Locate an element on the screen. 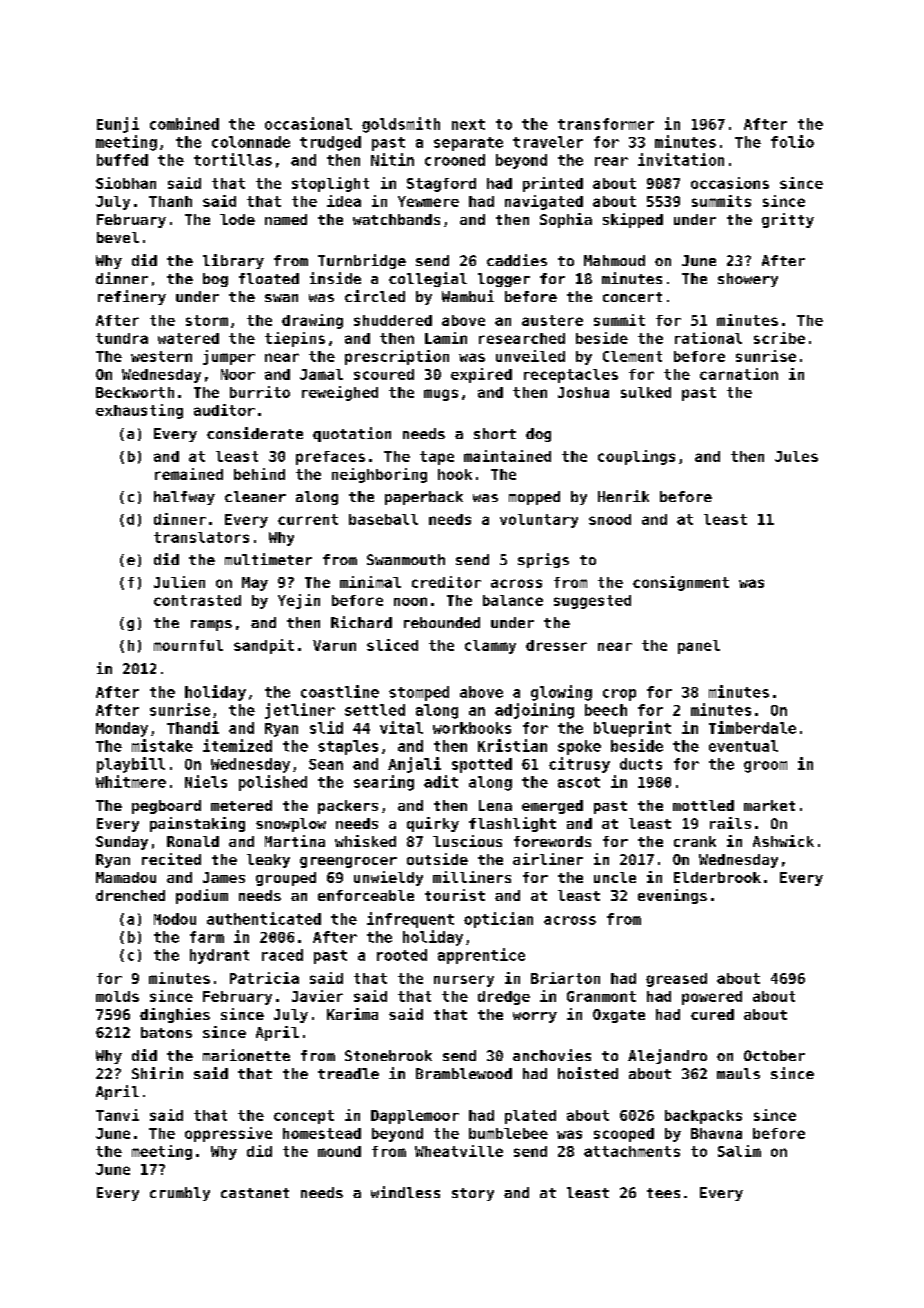  Henrik is located at coordinates (623, 496).
